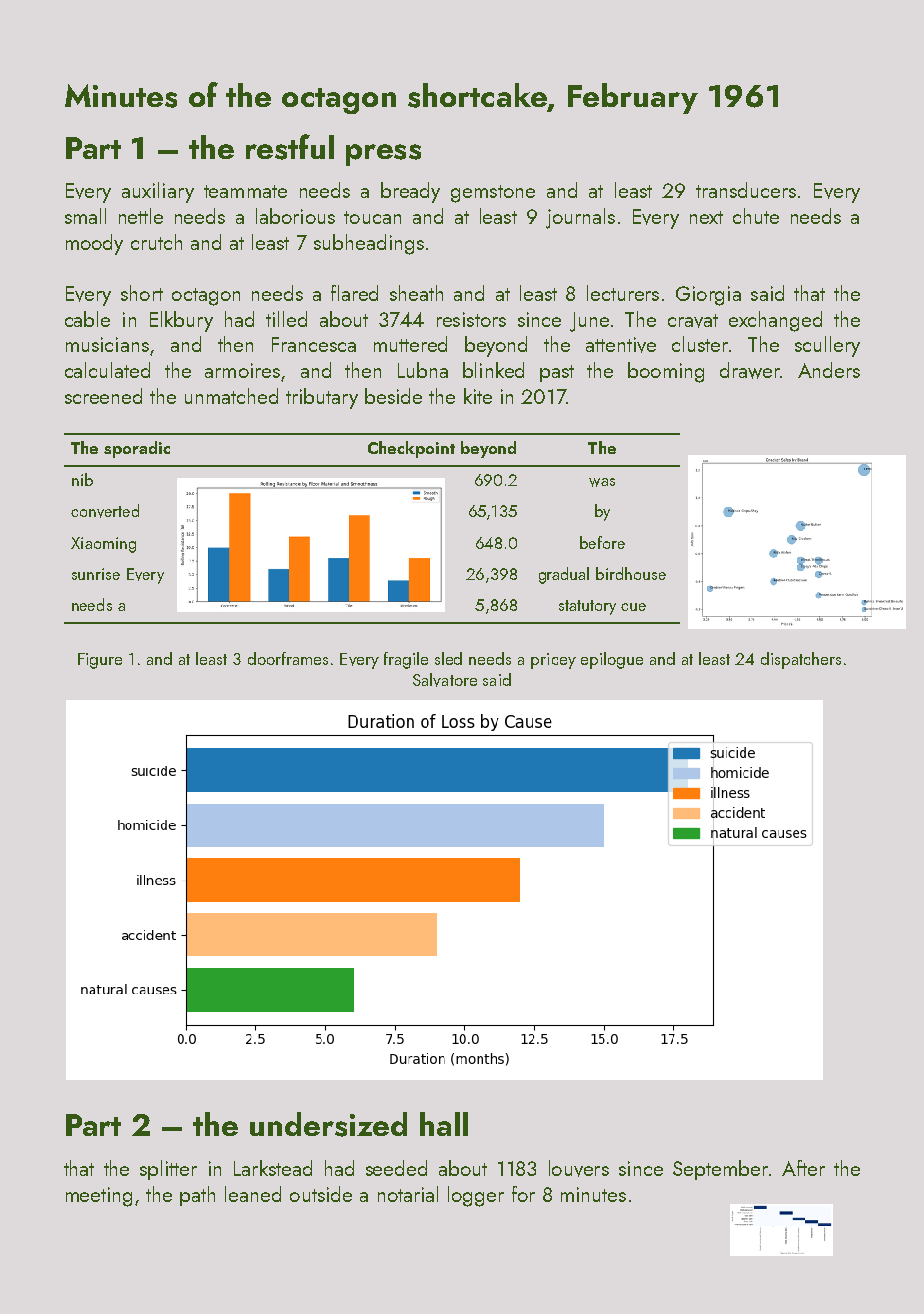 This screenshot has height=1314, width=924. Describe the element at coordinates (99, 1197) in the screenshot. I see `meeting` at that location.
